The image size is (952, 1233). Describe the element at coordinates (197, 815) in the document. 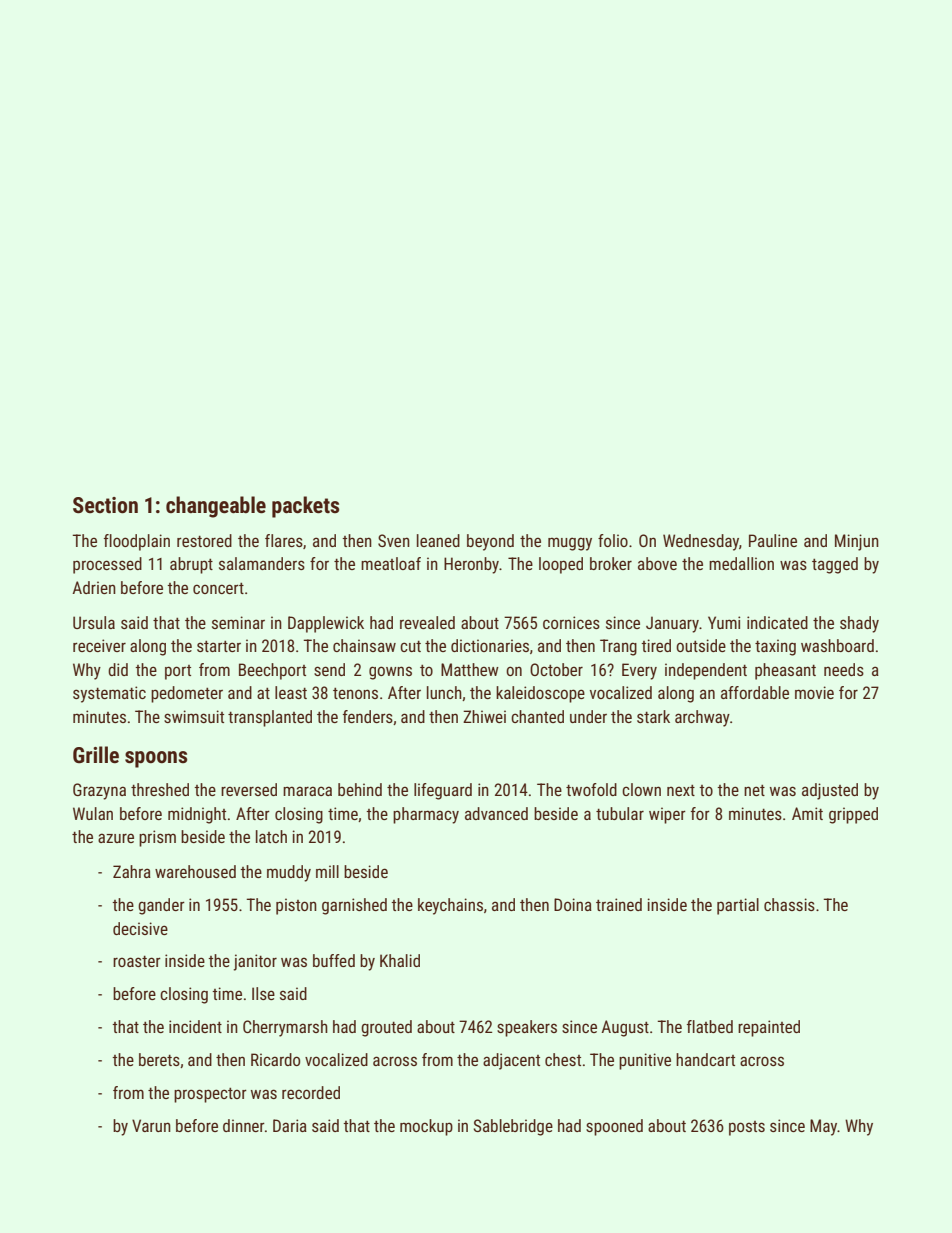

I see `midnight` at that location.
